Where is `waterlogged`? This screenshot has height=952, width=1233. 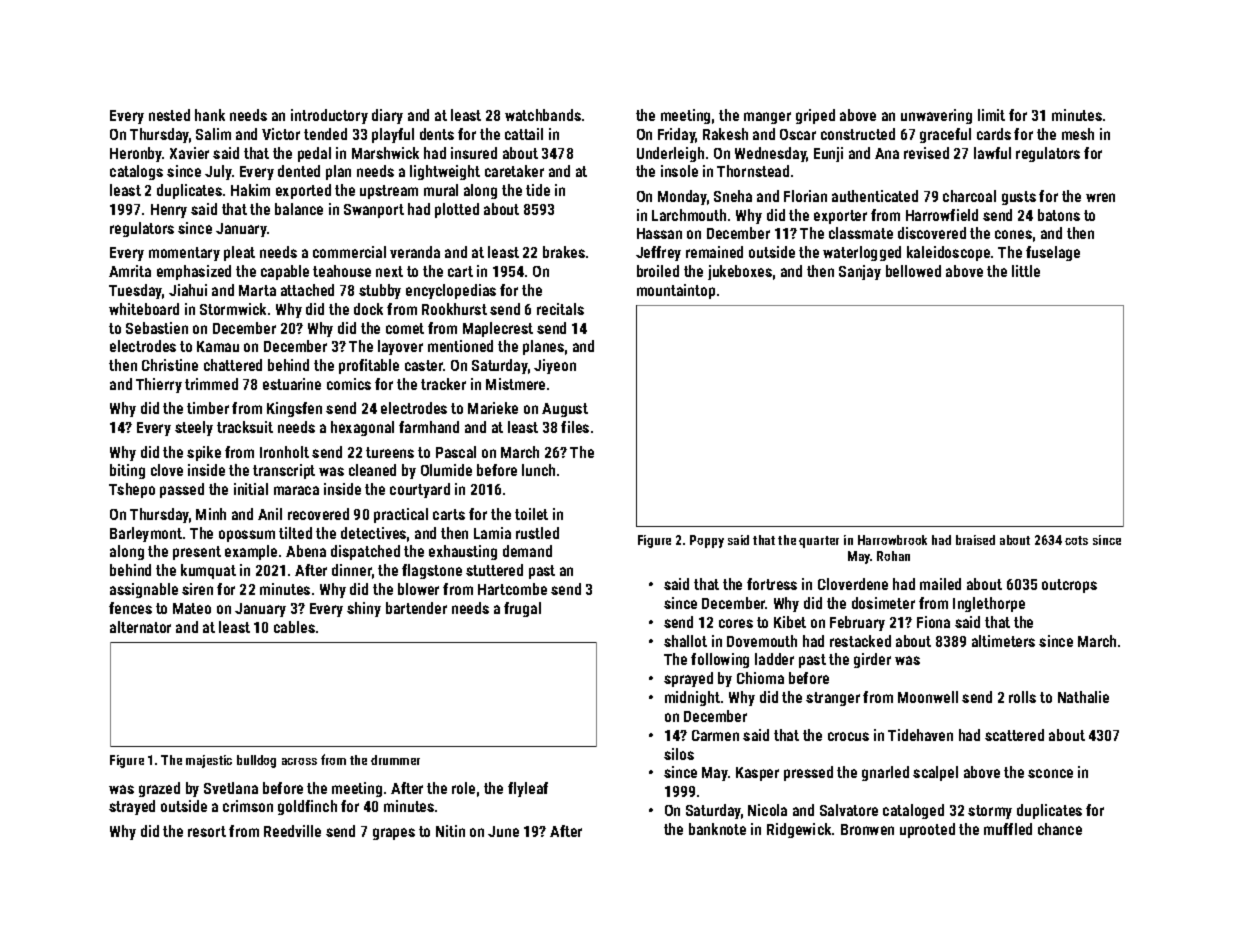
waterlogged is located at coordinates (862, 253).
